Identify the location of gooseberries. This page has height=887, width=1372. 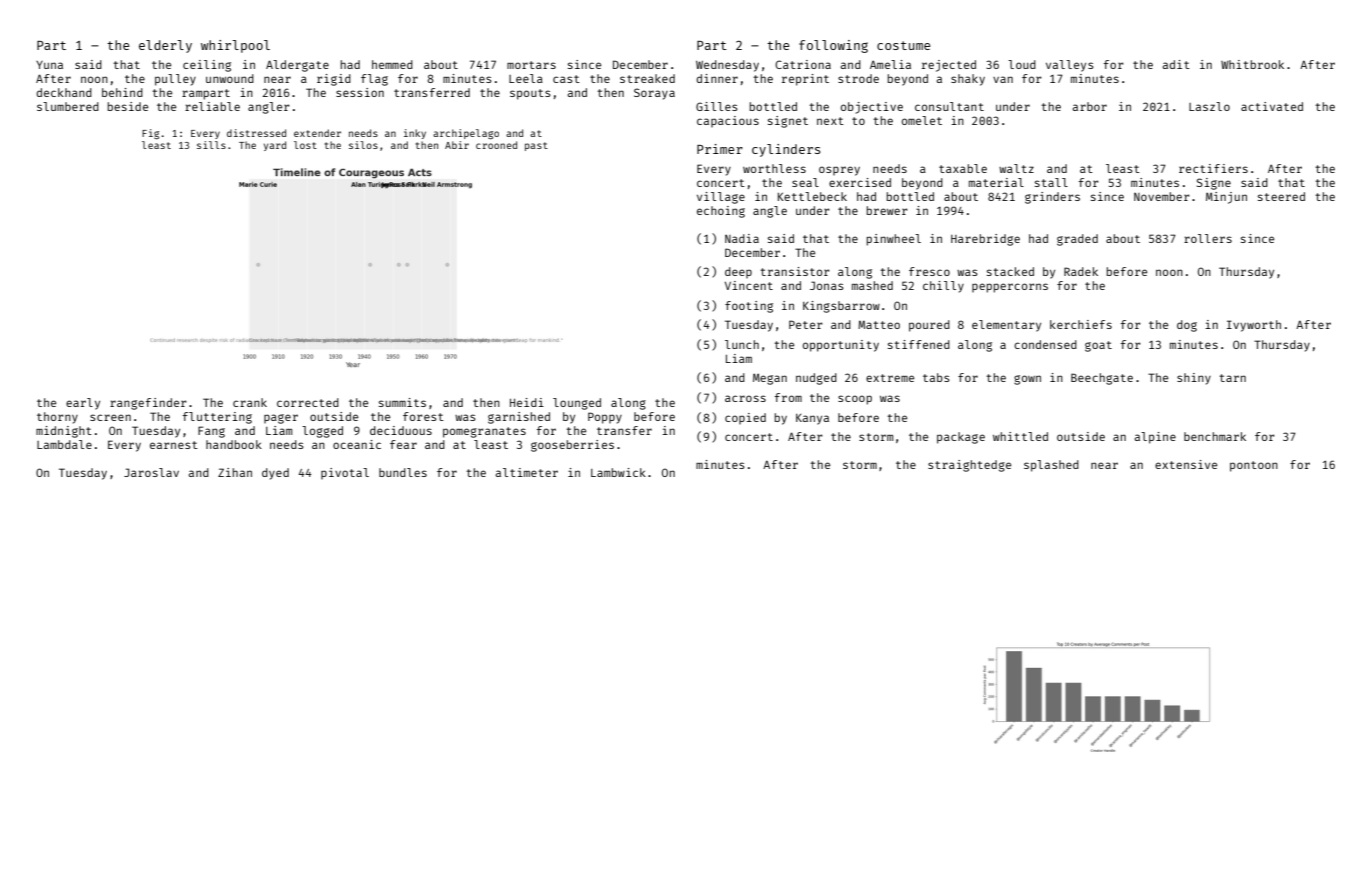
(572, 446).
